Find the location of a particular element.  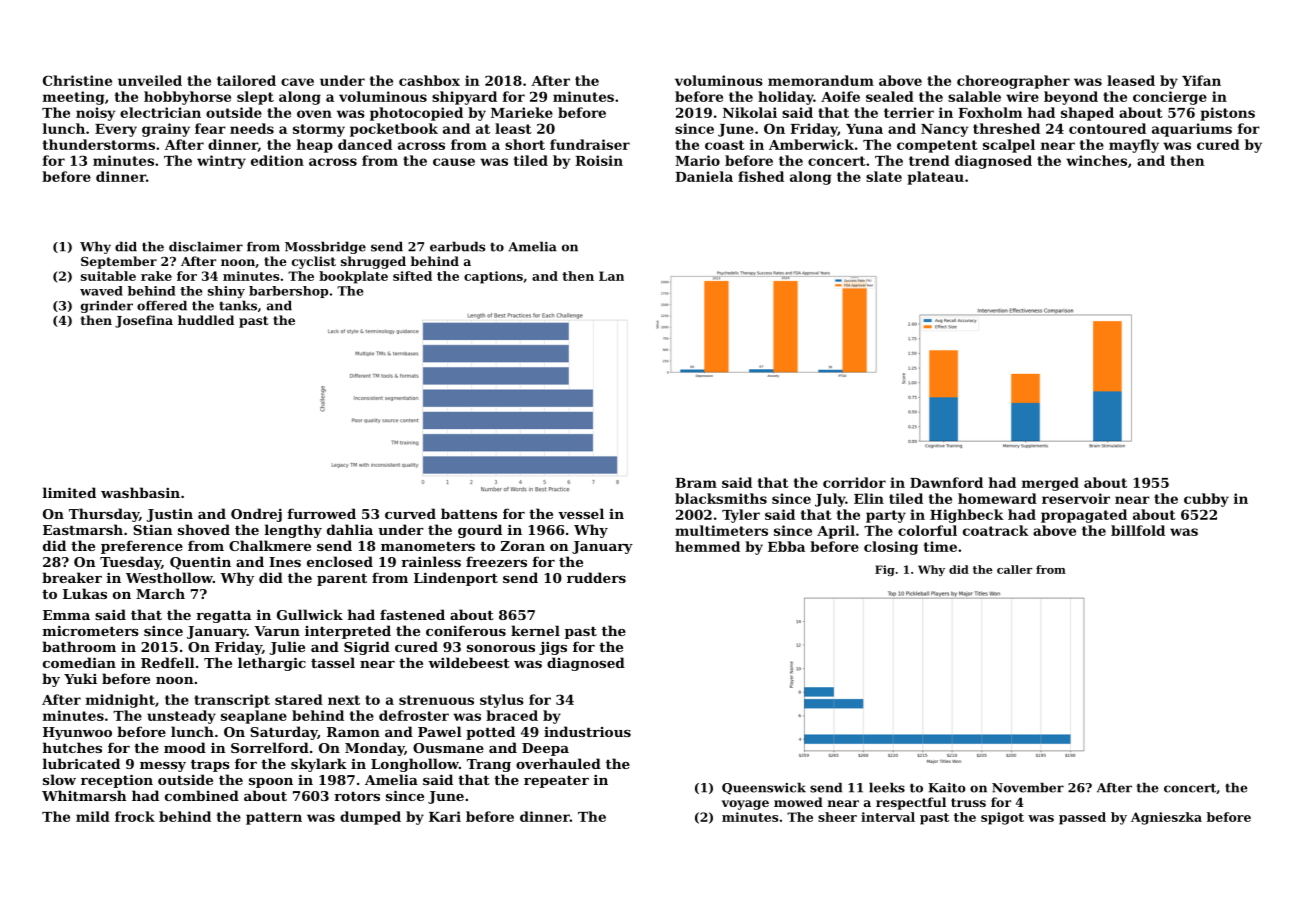

dumped is located at coordinates (370, 818).
